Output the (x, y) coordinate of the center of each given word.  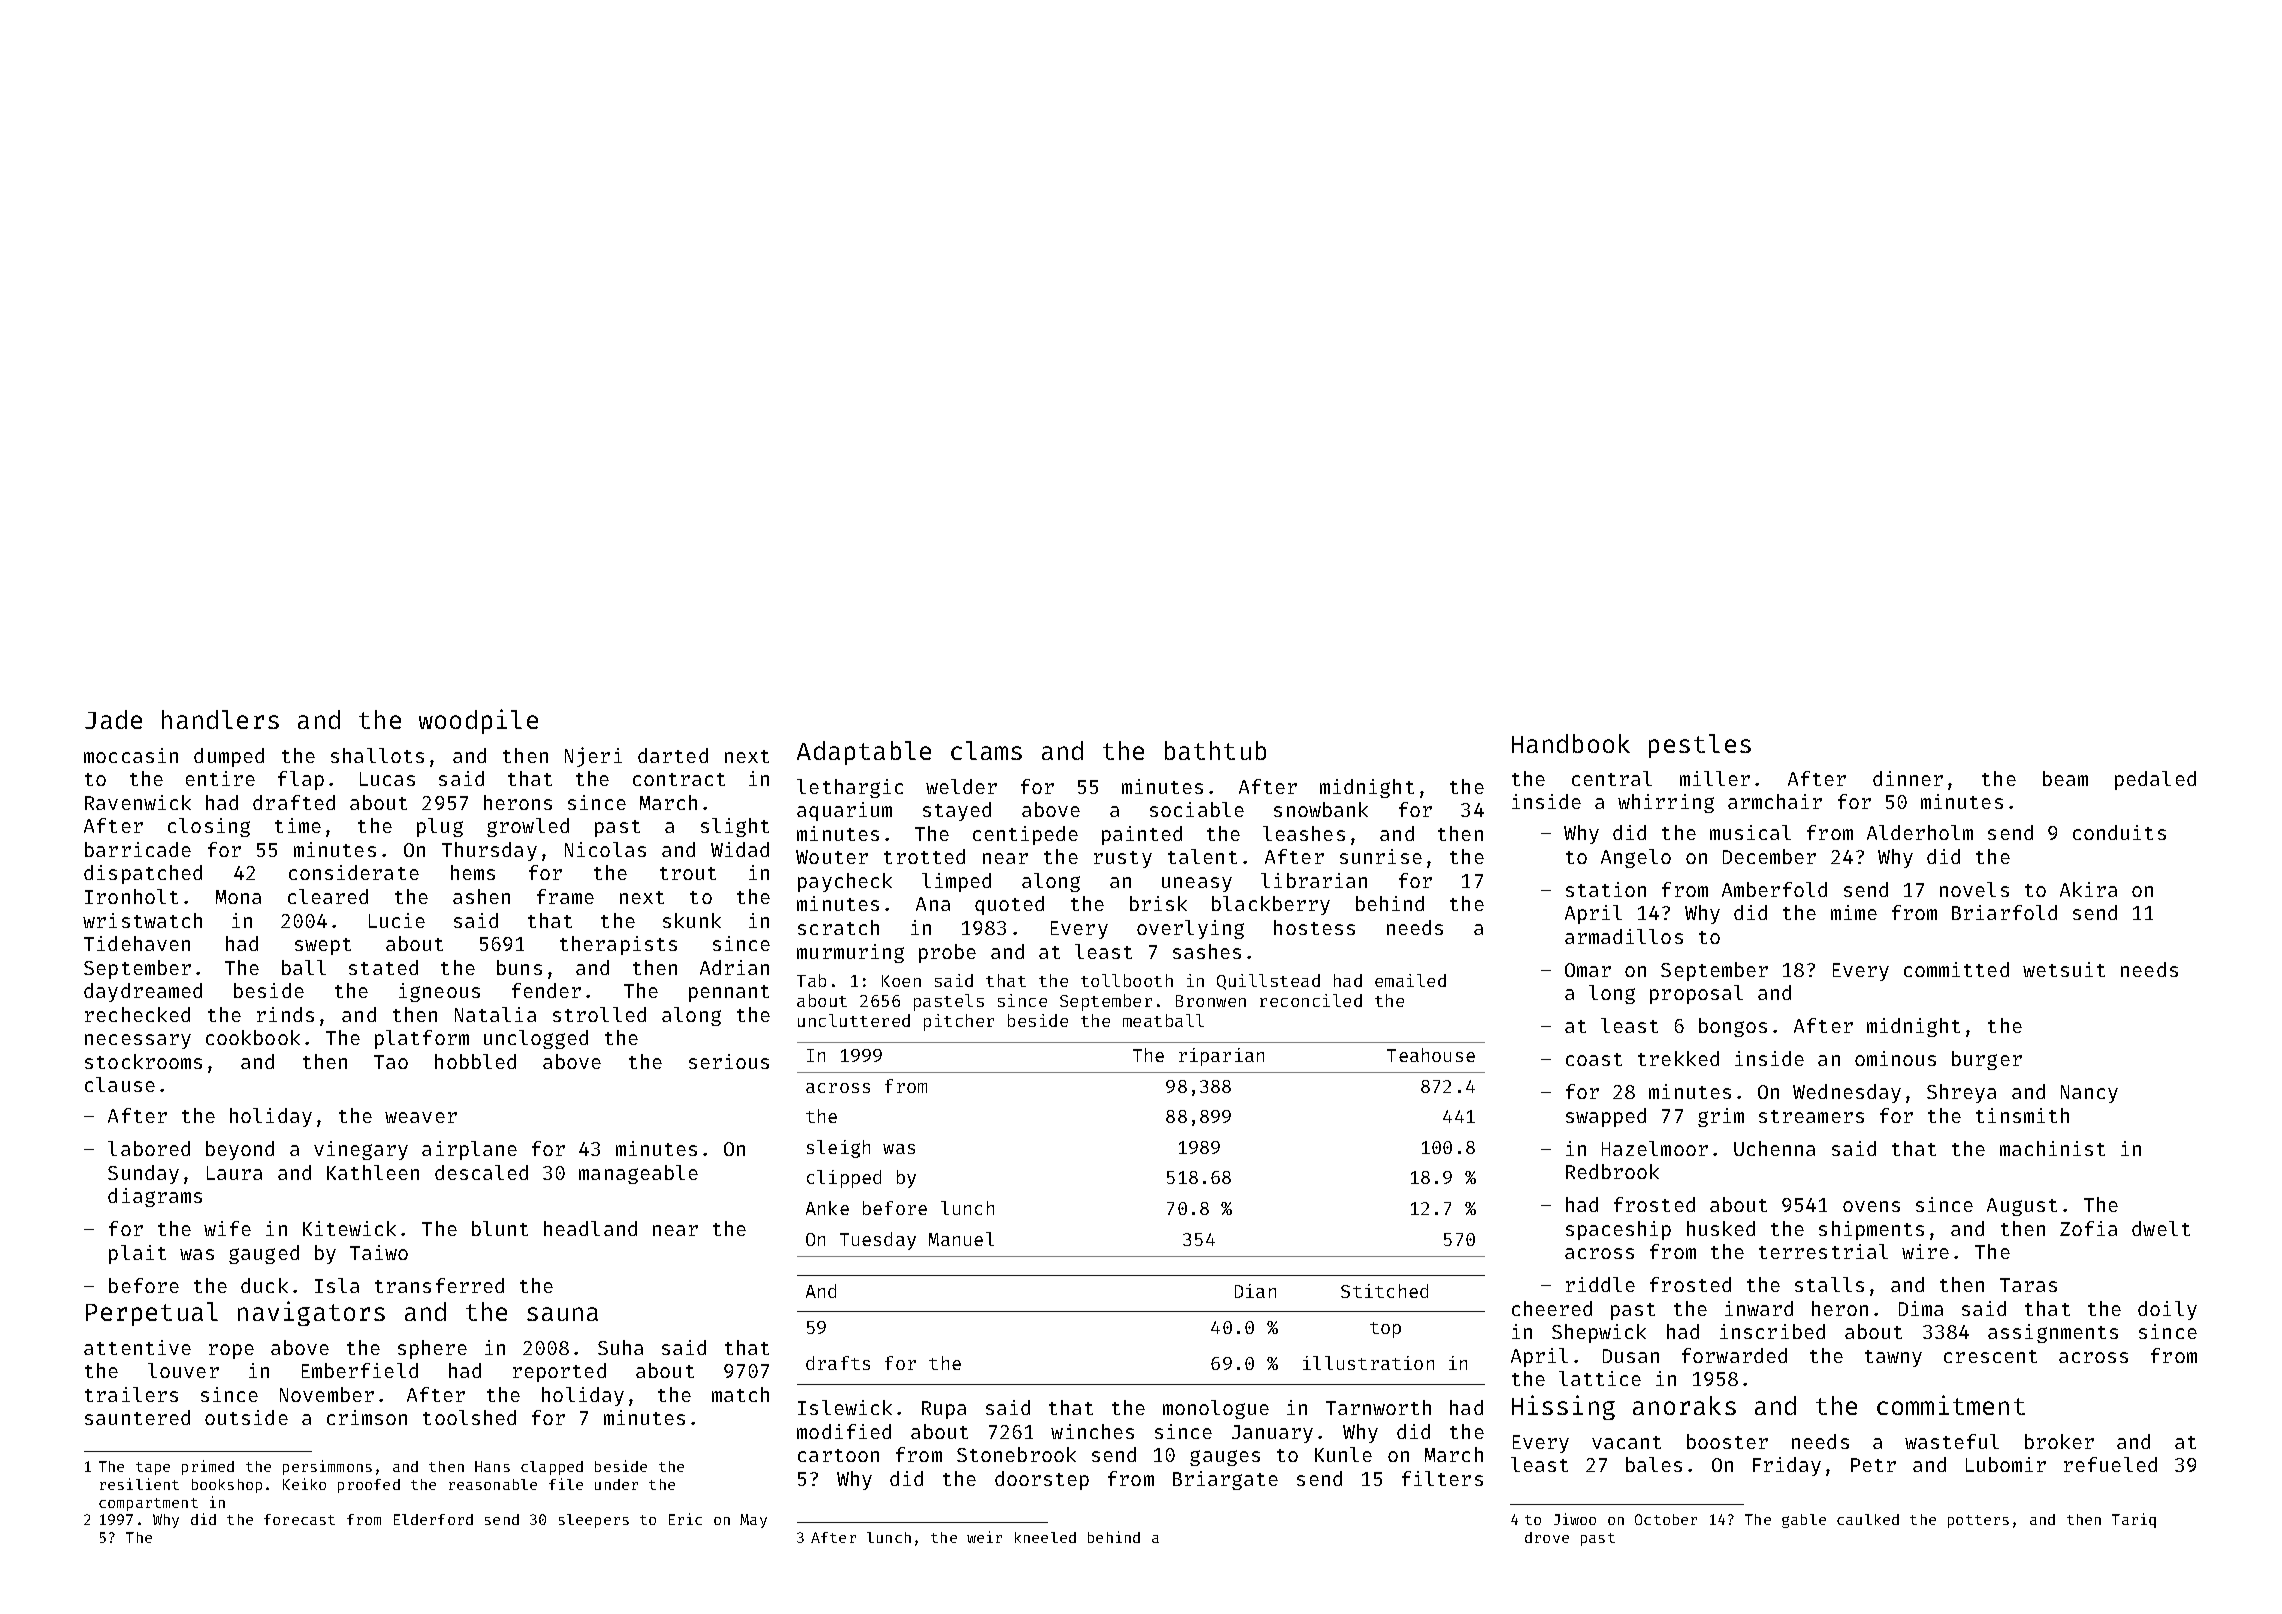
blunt (500, 1228)
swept (323, 946)
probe (947, 953)
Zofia (2088, 1228)
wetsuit (2064, 969)
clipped (844, 1179)
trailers (131, 1394)
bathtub (1215, 750)
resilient (139, 1484)
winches (1092, 1431)
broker (2059, 1441)
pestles (1700, 746)
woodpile (478, 721)
